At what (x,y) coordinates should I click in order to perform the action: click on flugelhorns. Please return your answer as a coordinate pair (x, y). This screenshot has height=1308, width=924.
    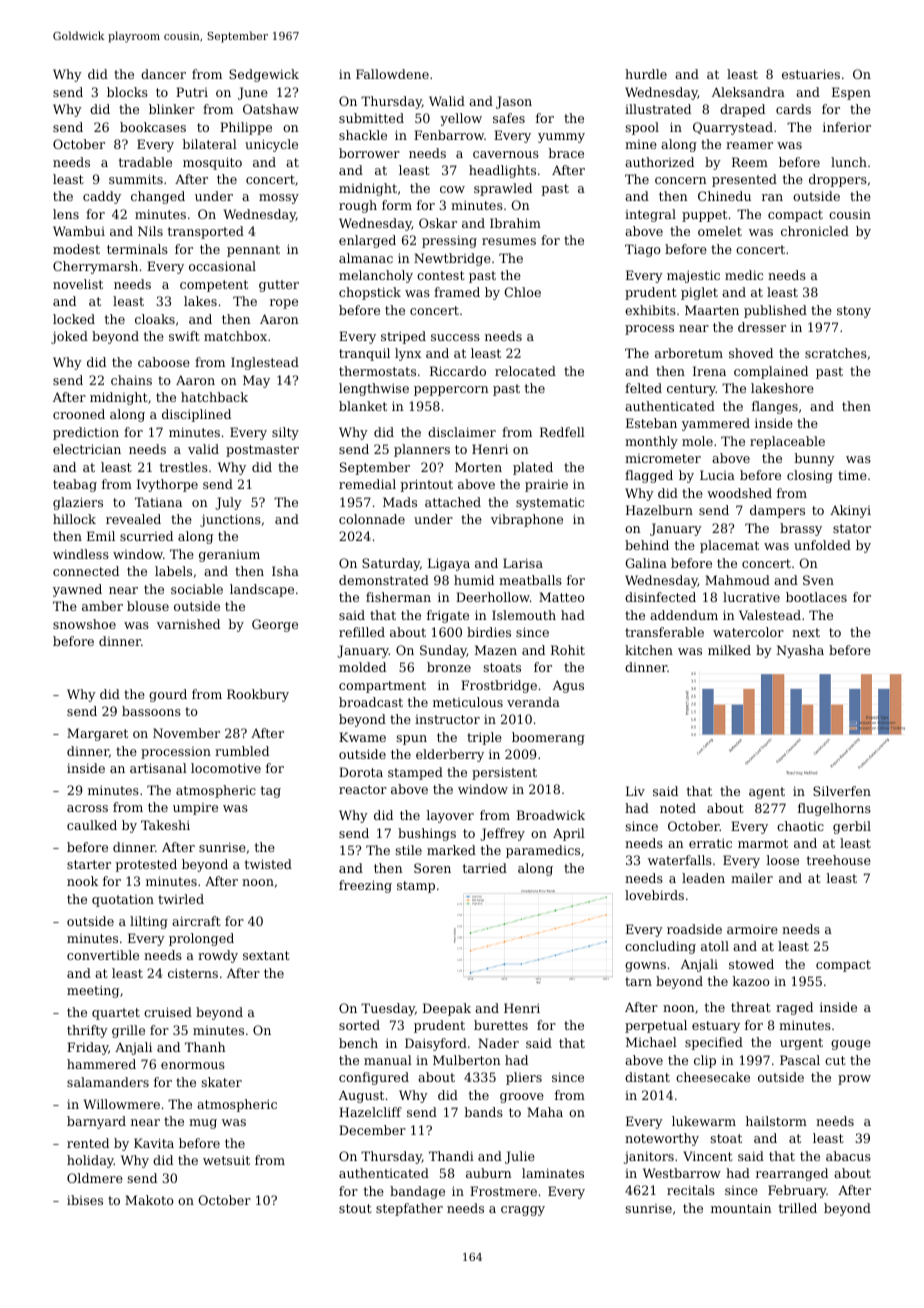
    Looking at the image, I should click on (834, 809).
